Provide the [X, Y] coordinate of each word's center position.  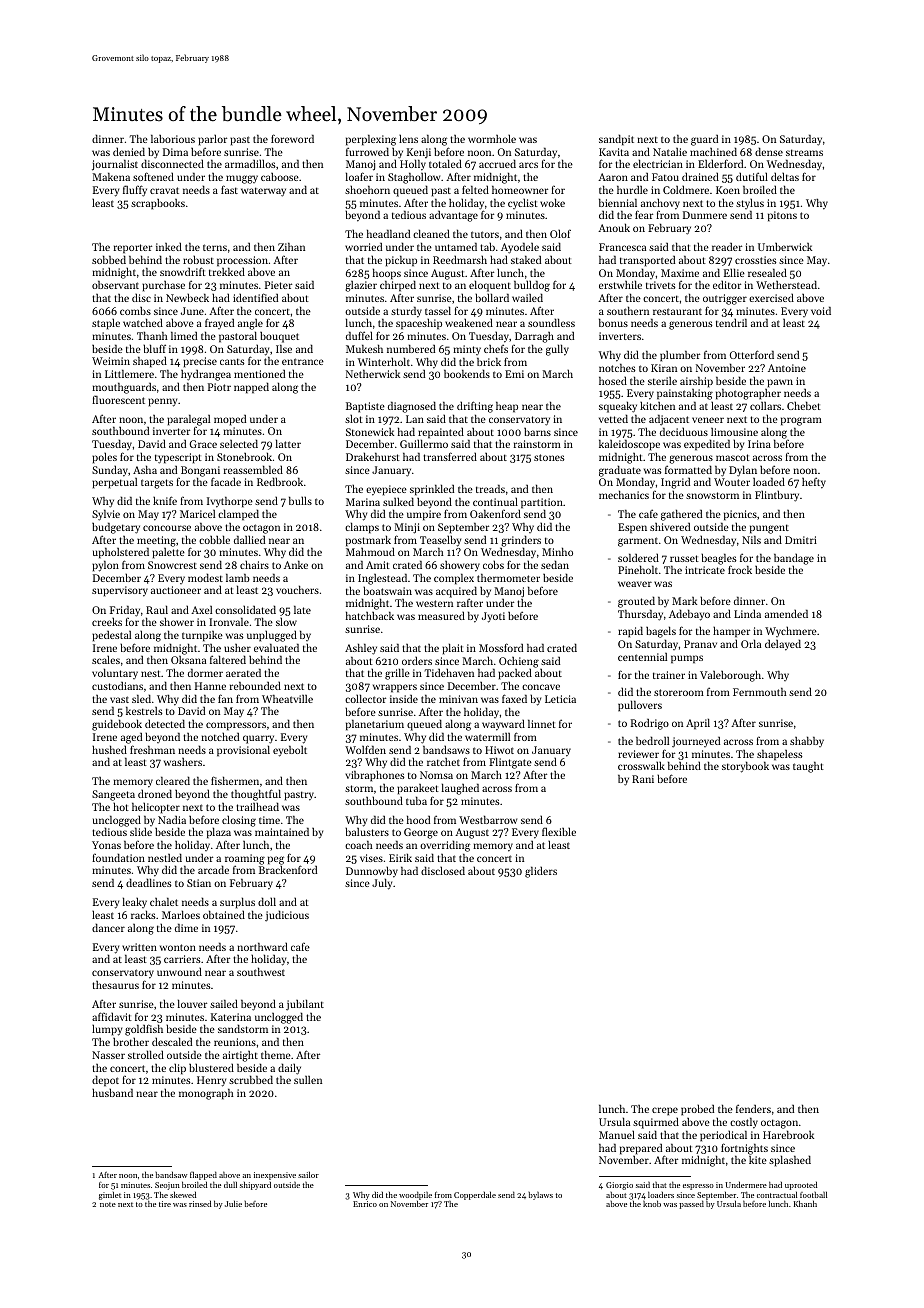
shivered [670, 527]
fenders [753, 1108]
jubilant [305, 1005]
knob [652, 1204]
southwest [261, 971]
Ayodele [520, 248]
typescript [178, 458]
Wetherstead [786, 284]
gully [557, 350]
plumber [680, 356]
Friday [125, 611]
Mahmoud [370, 552]
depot [105, 1081]
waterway [263, 192]
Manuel [617, 1134]
